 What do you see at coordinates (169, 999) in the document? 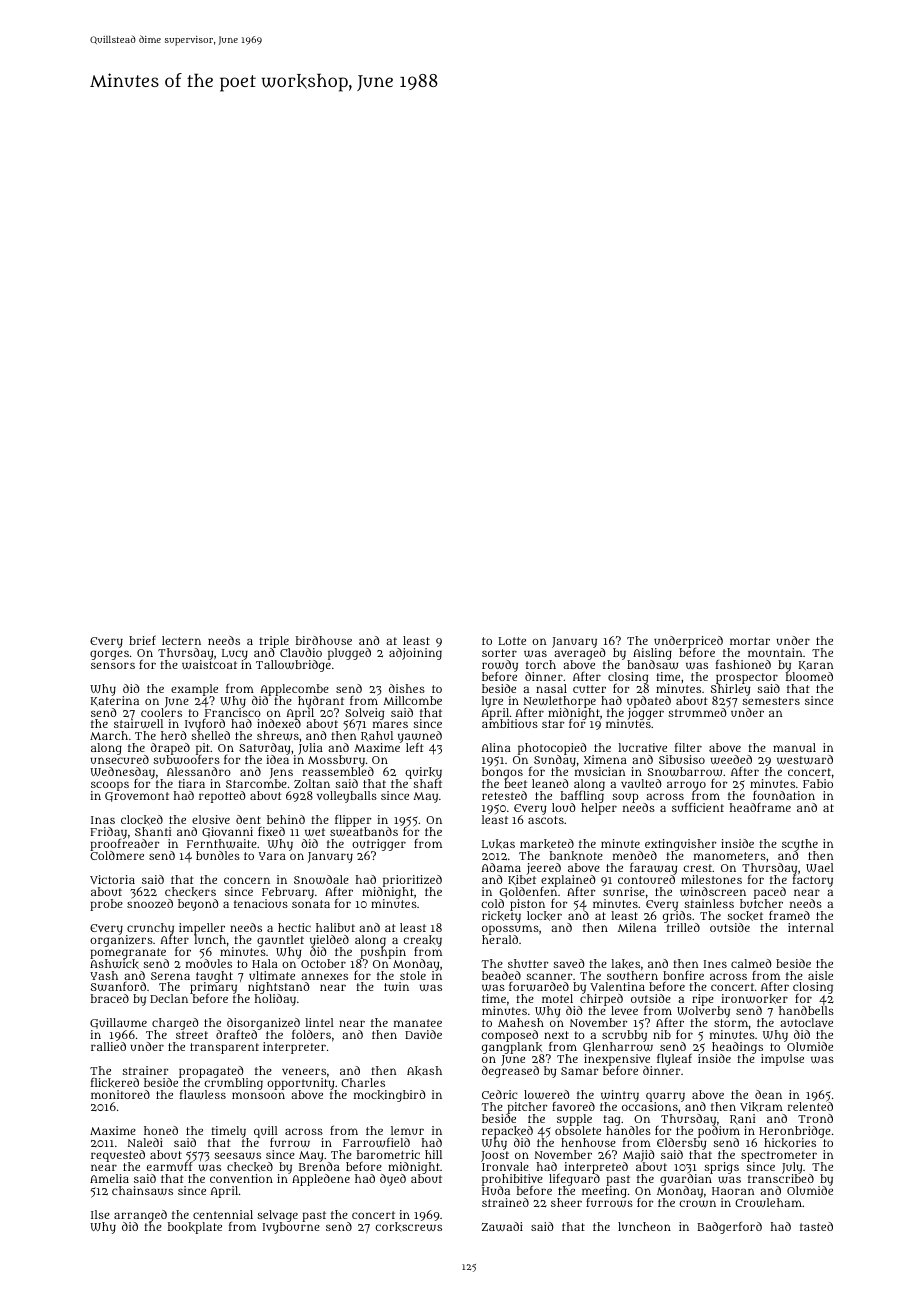
I see `Declan` at bounding box center [169, 999].
